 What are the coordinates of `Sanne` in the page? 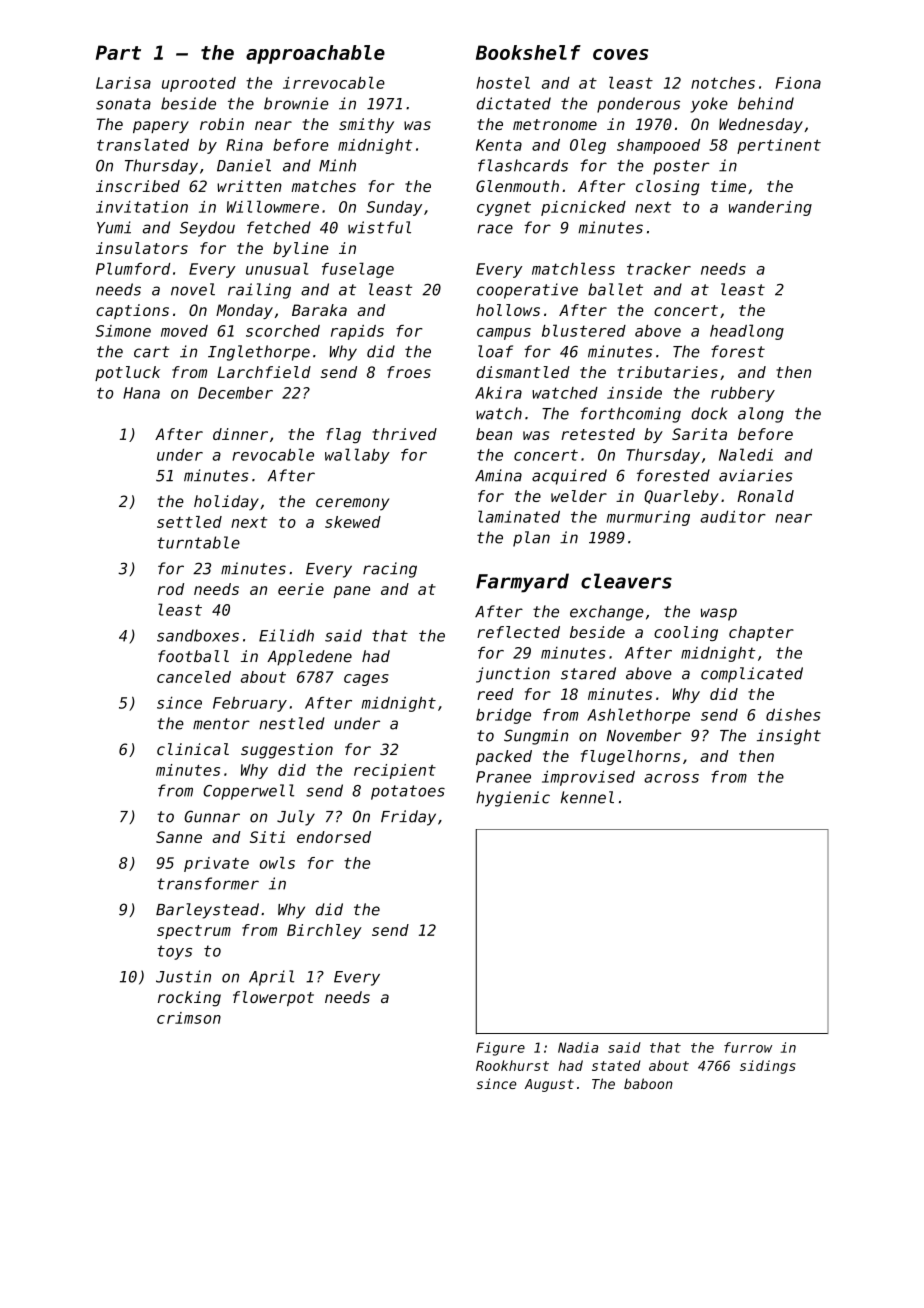 It's located at (179, 837).
